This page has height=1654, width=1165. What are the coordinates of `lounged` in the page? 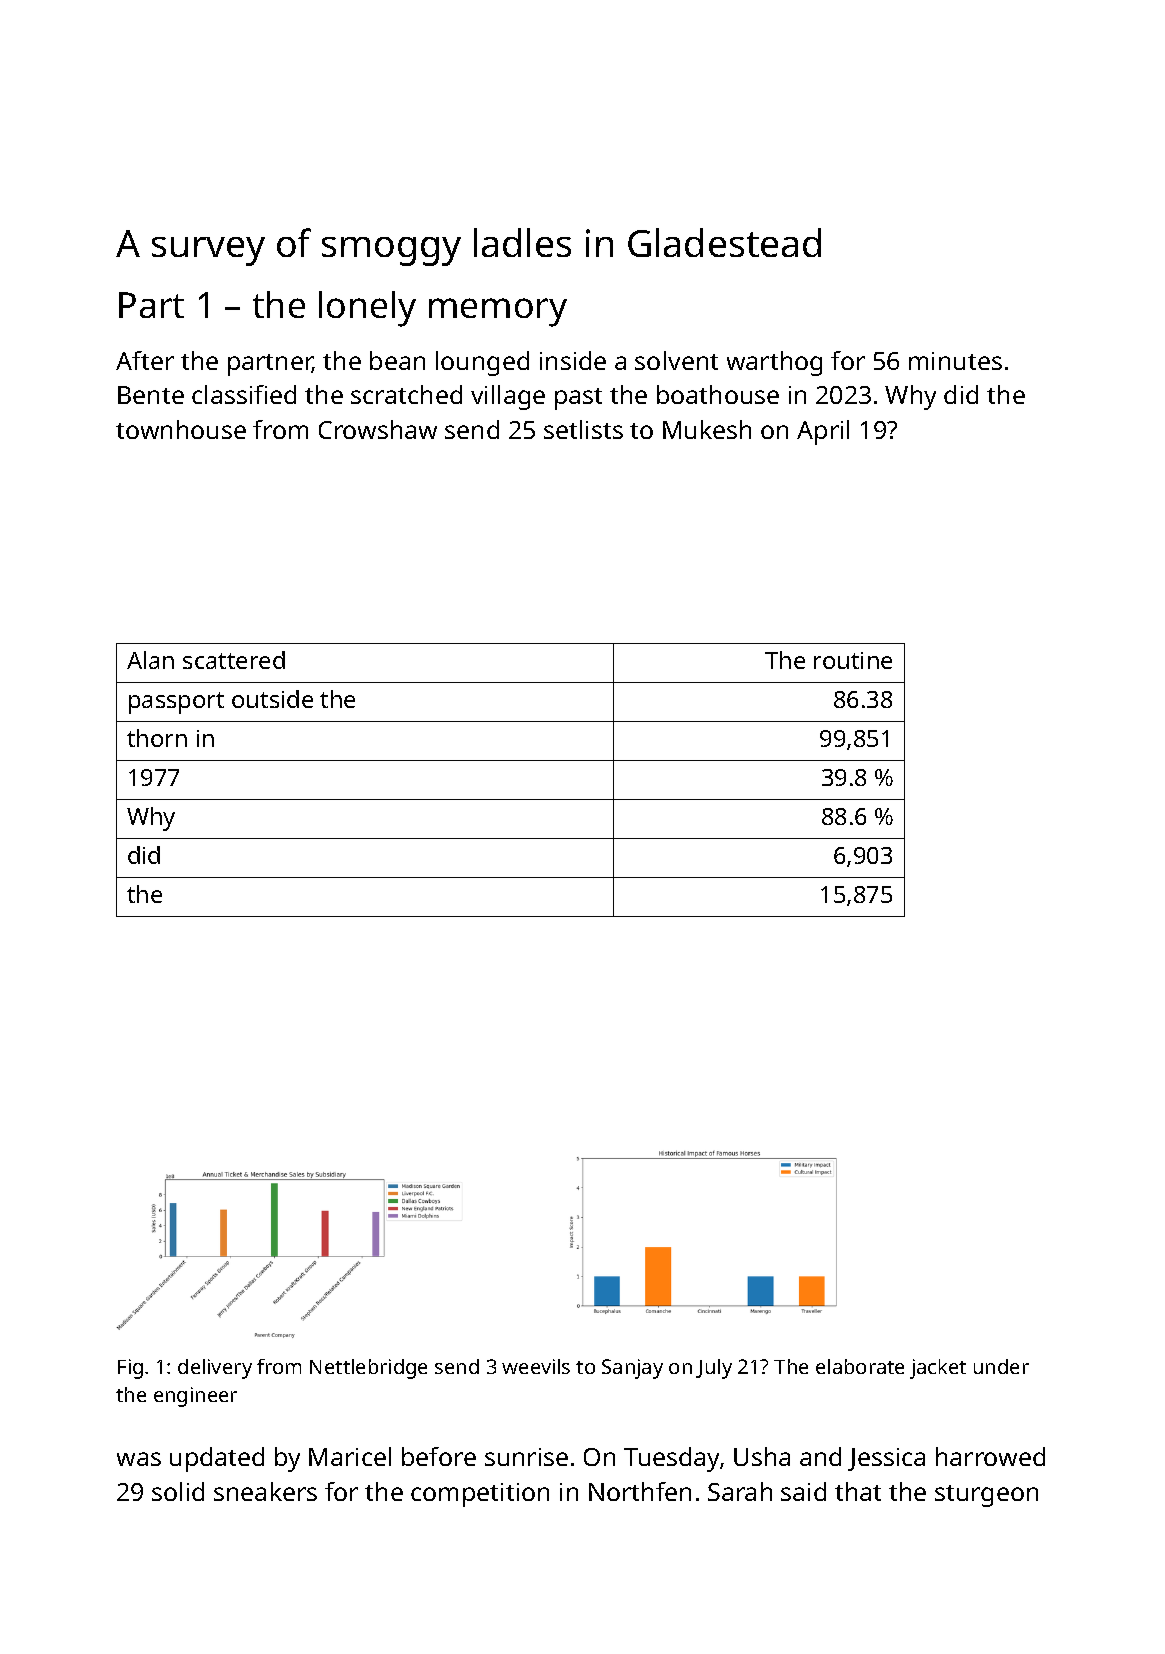 It's located at (482, 363).
